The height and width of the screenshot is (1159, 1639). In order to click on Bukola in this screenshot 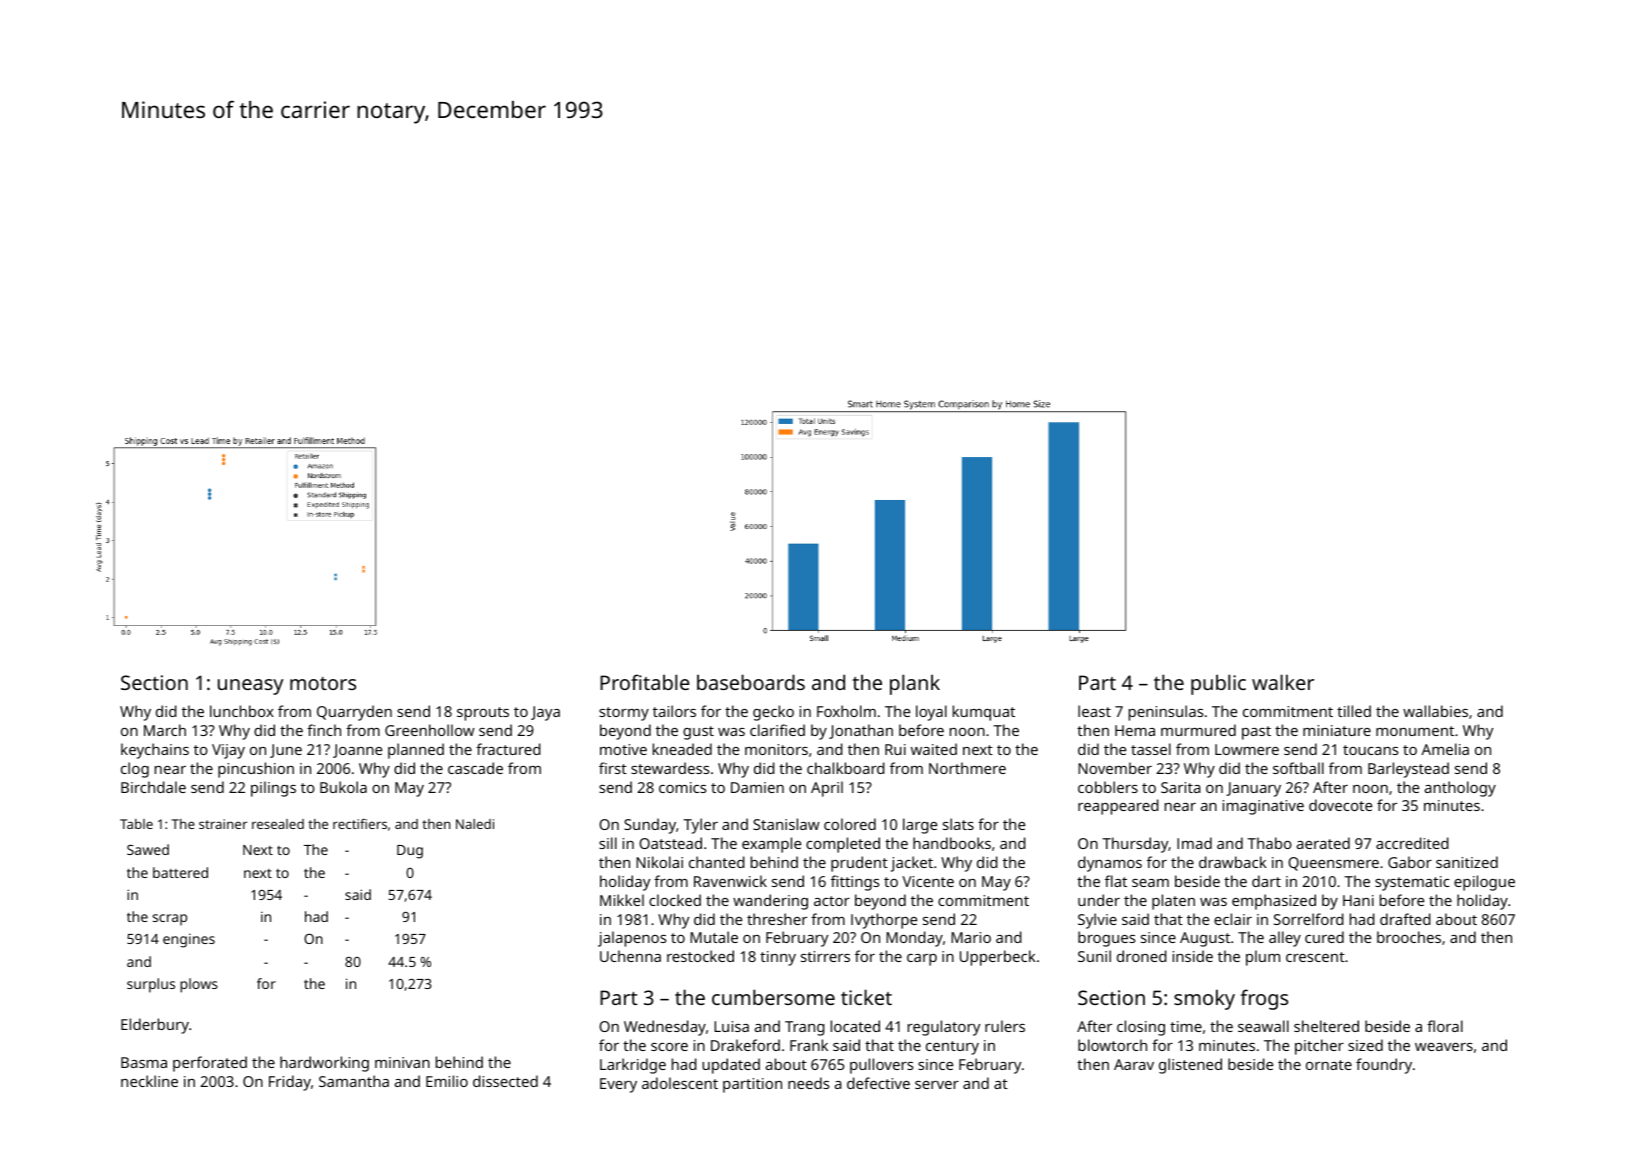, I will do `click(343, 787)`.
